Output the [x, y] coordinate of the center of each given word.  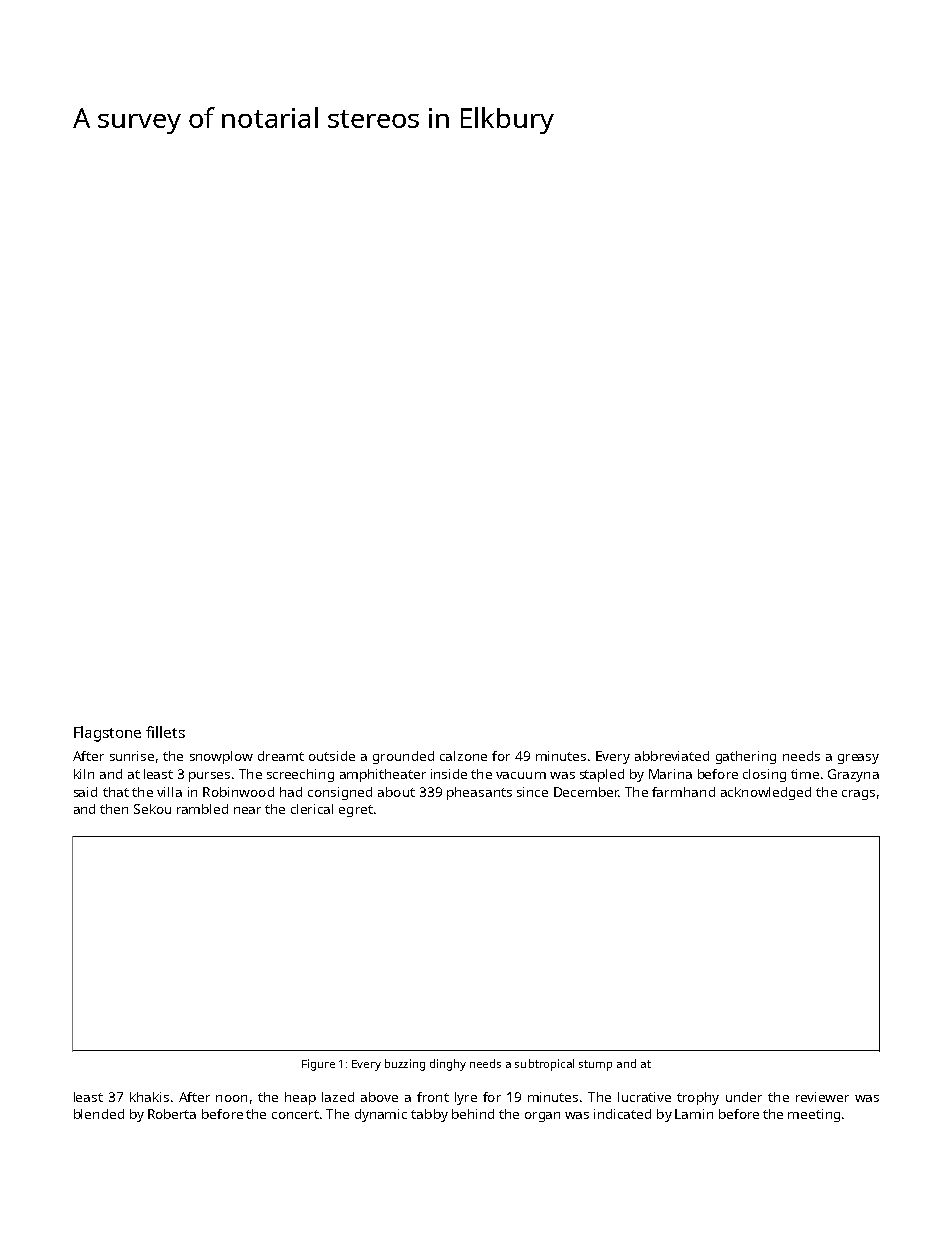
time [805, 774]
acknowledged [766, 793]
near [247, 810]
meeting [814, 1115]
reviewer [822, 1097]
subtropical [544, 1065]
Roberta [172, 1114]
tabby [429, 1115]
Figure [318, 1065]
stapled [602, 775]
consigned [340, 793]
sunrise [132, 756]
